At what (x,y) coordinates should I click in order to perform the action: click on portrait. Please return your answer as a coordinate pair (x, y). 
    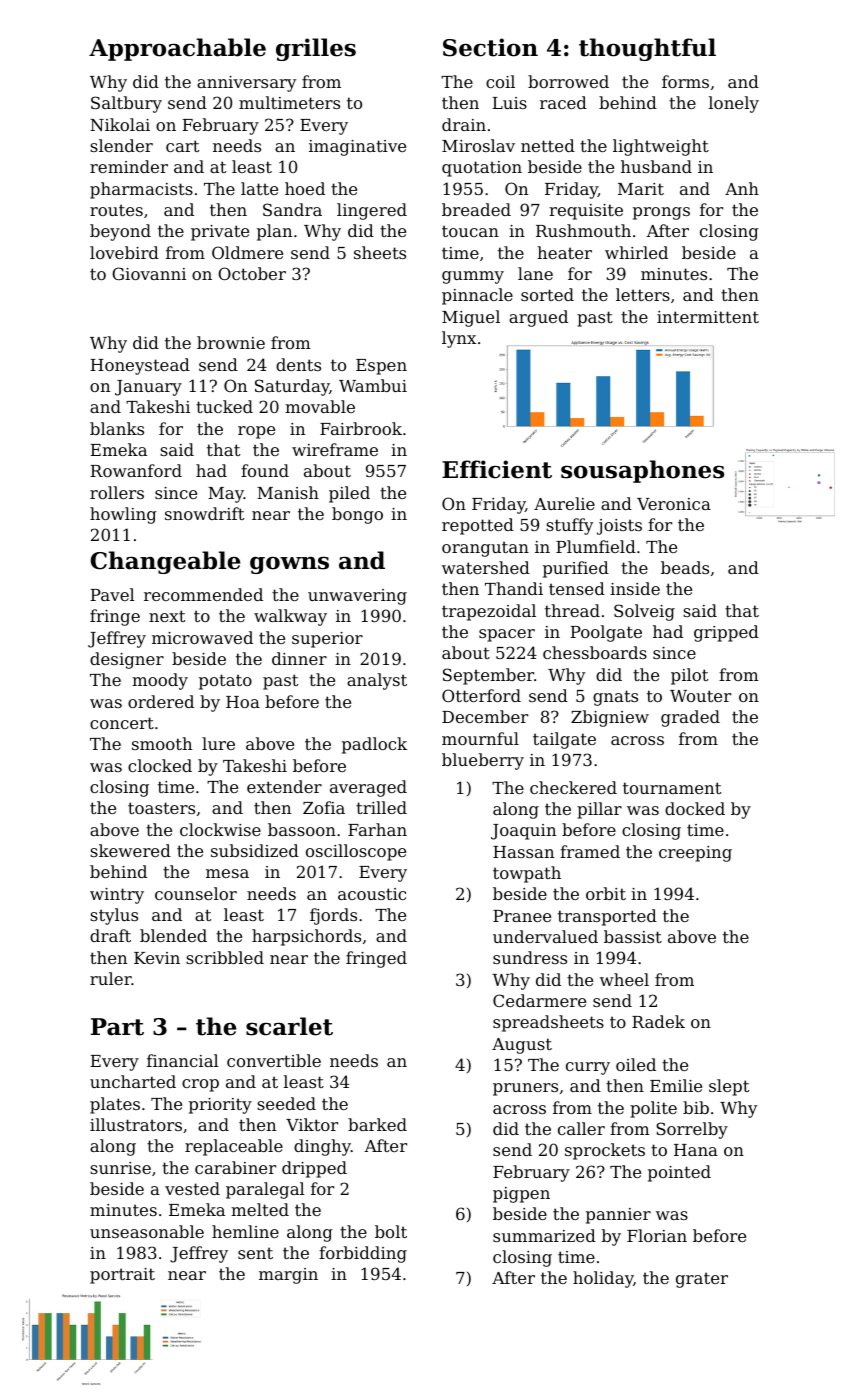
    Looking at the image, I should click on (122, 1276).
